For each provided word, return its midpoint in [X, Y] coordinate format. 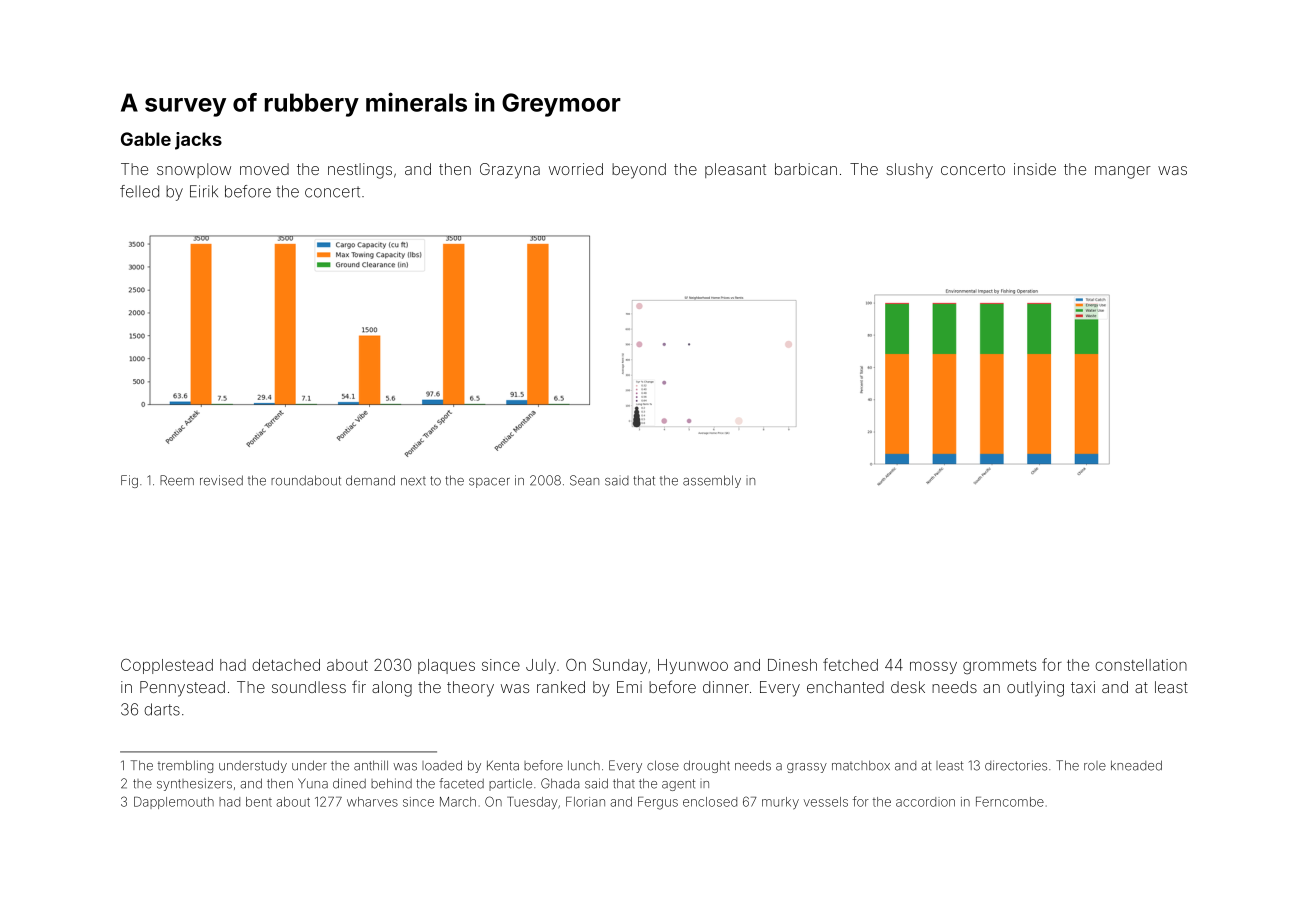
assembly [712, 481]
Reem [177, 480]
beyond [639, 171]
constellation [1141, 665]
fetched [850, 664]
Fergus [658, 803]
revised [221, 480]
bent [259, 802]
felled [139, 191]
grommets [999, 667]
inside [1035, 169]
